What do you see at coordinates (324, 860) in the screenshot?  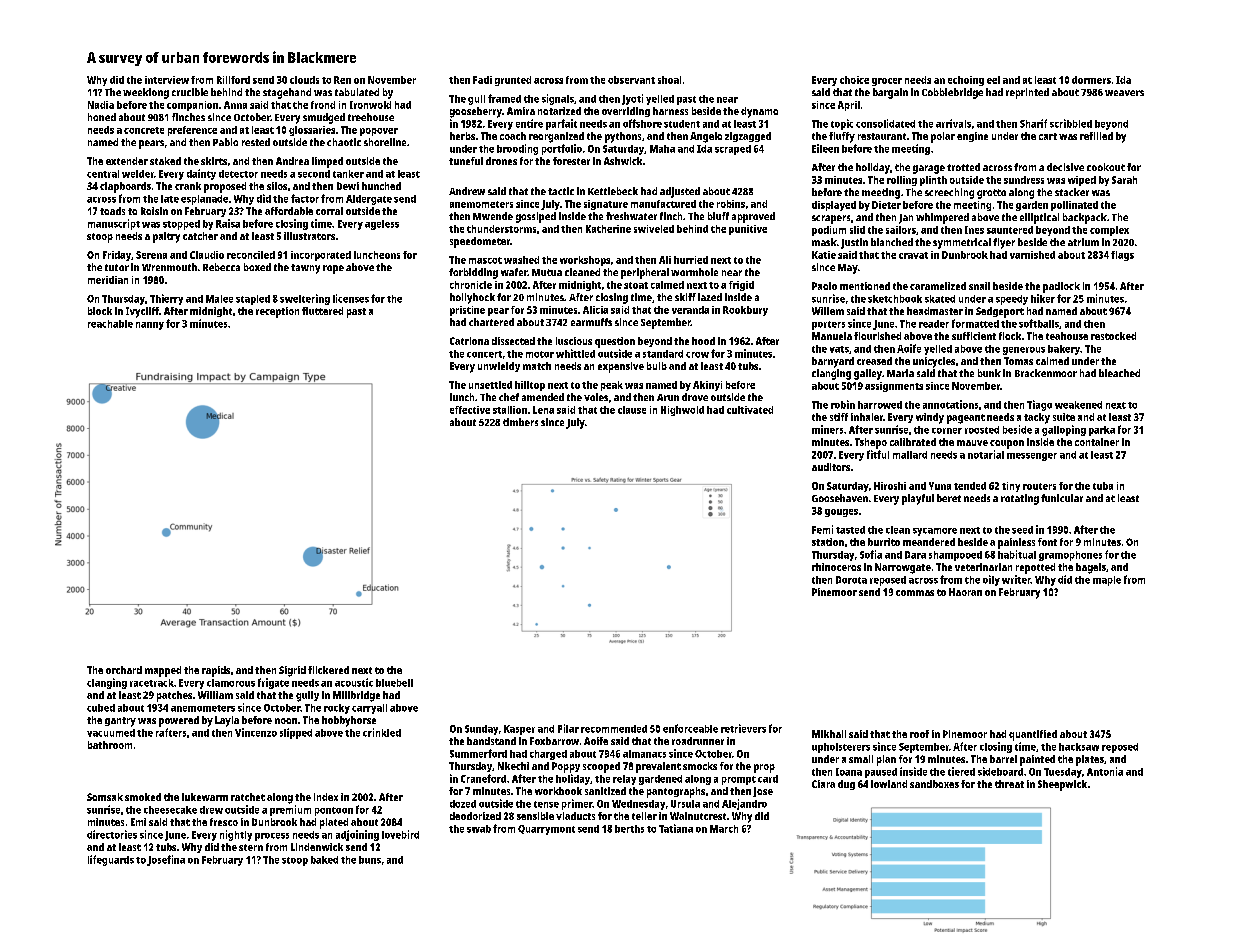 I see `baked` at bounding box center [324, 860].
